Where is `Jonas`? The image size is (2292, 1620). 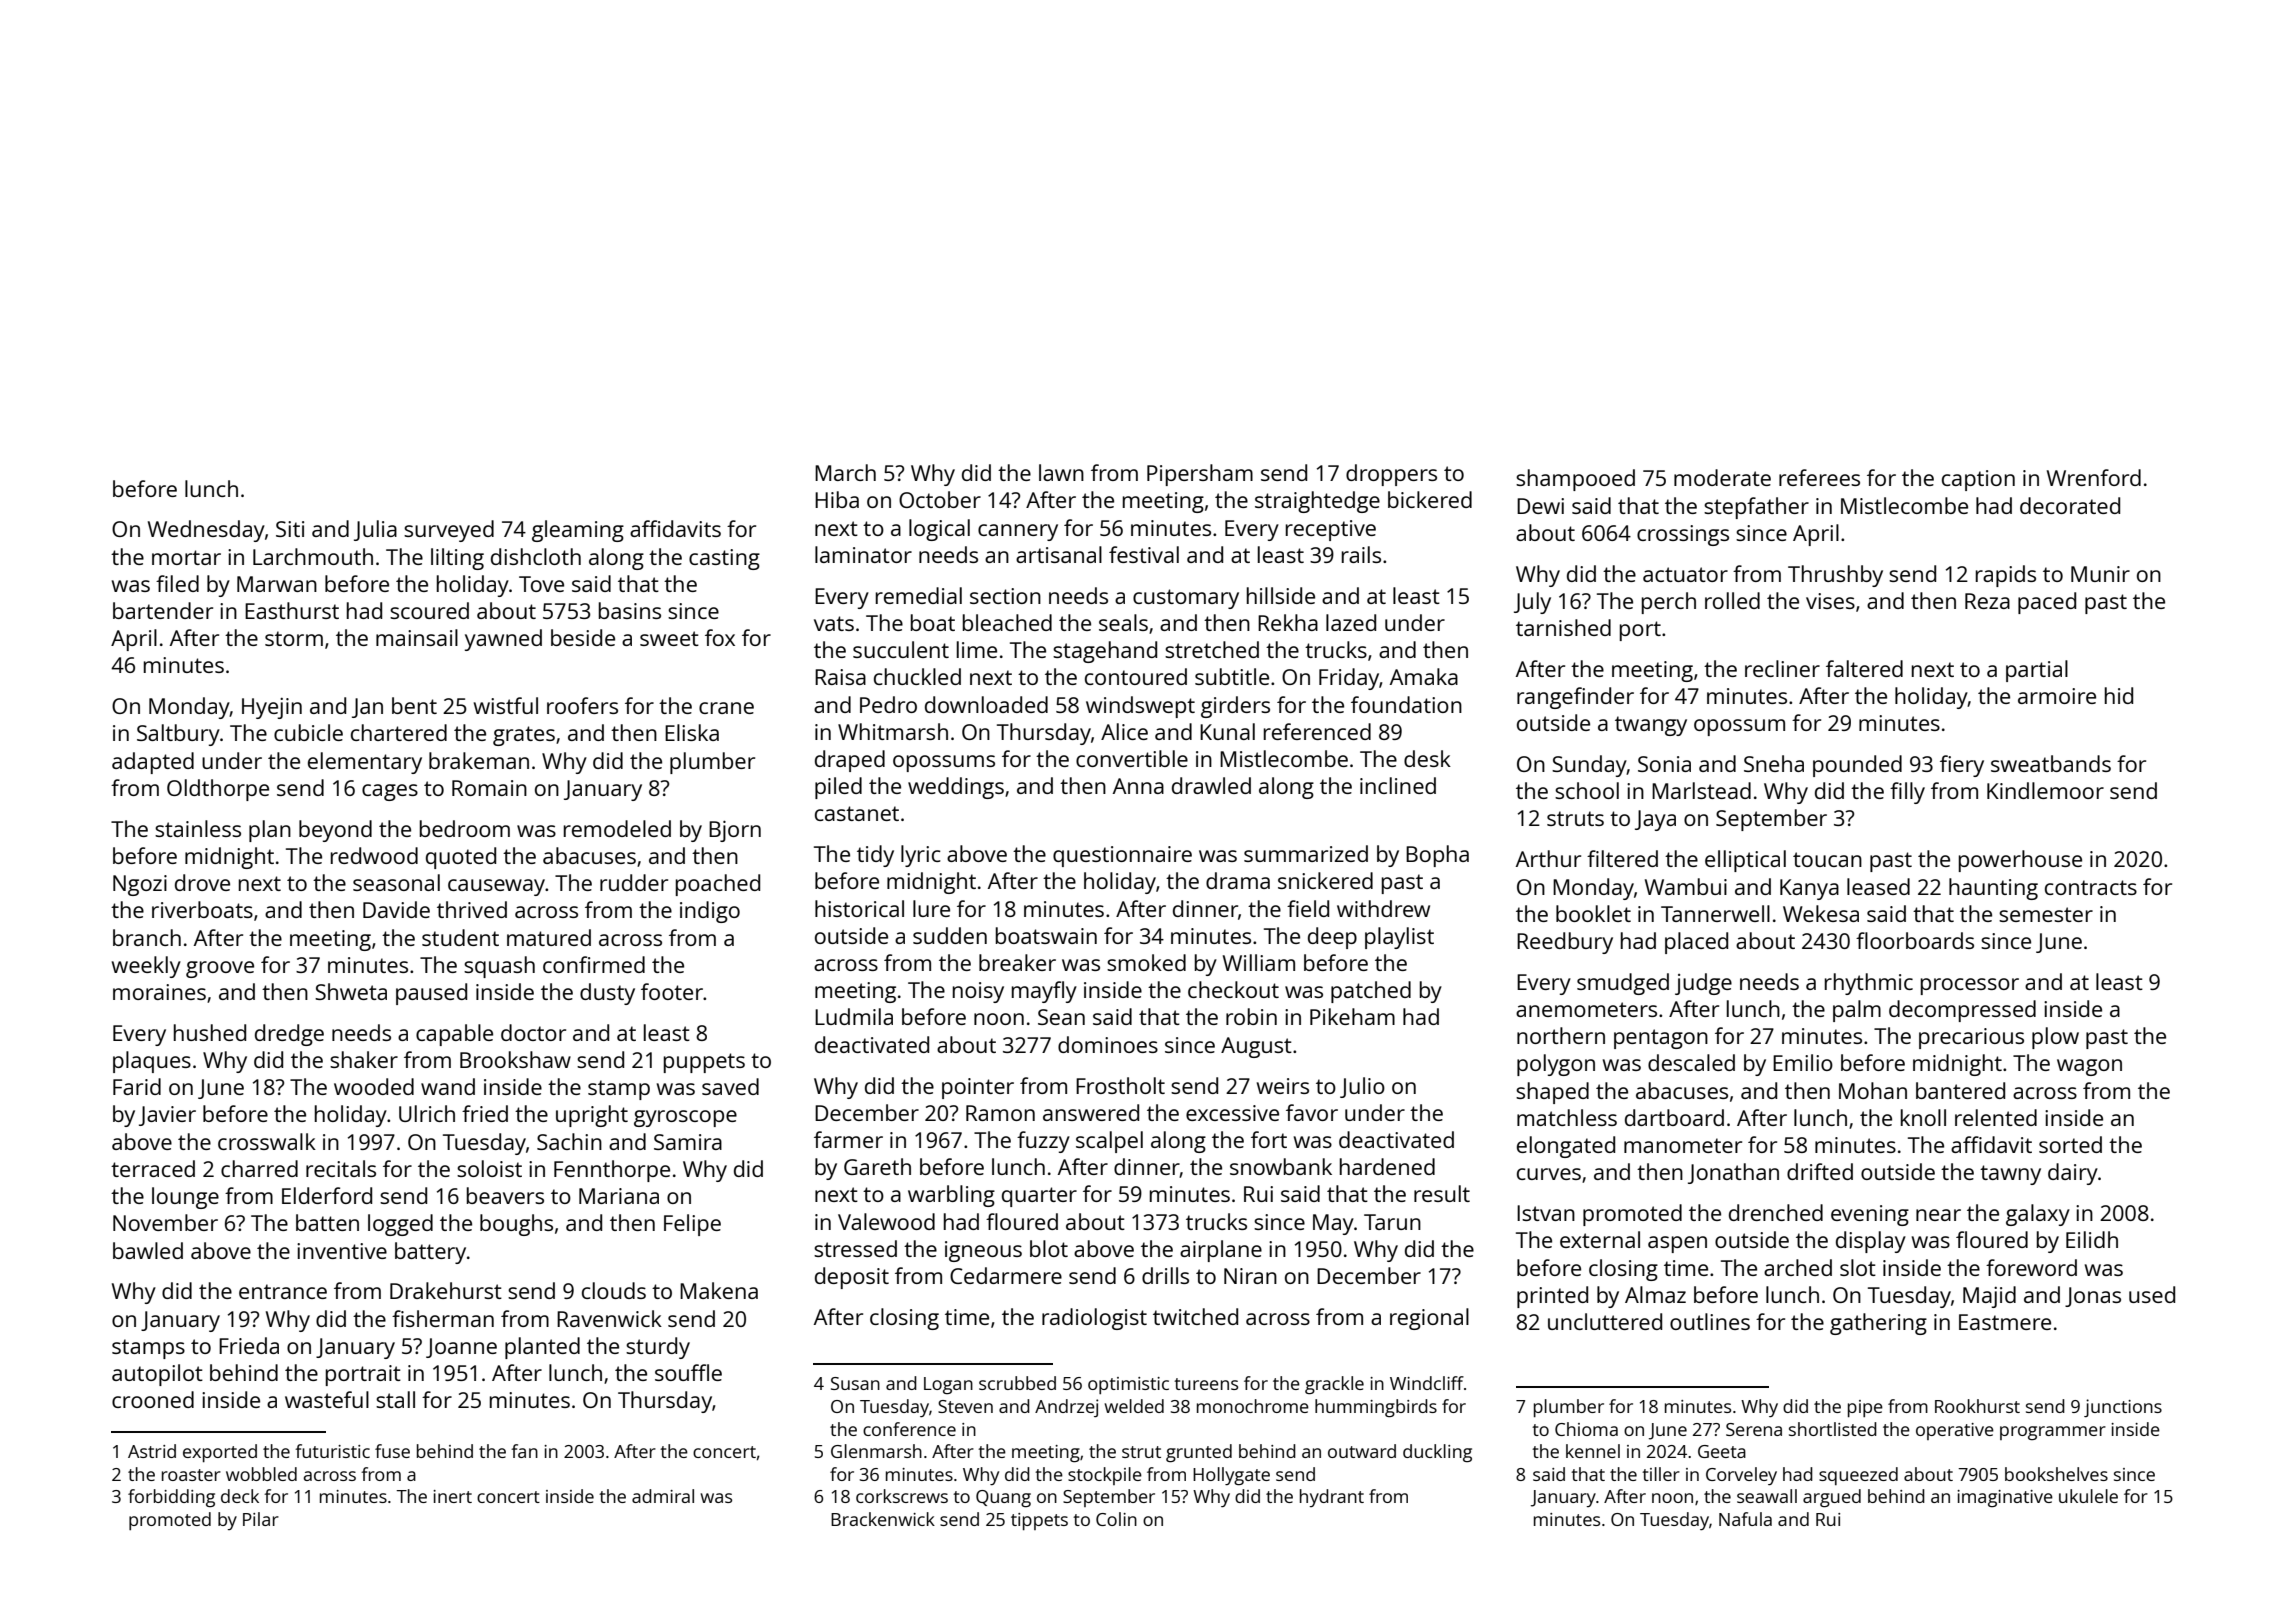
Jonas is located at coordinates (2093, 1297).
